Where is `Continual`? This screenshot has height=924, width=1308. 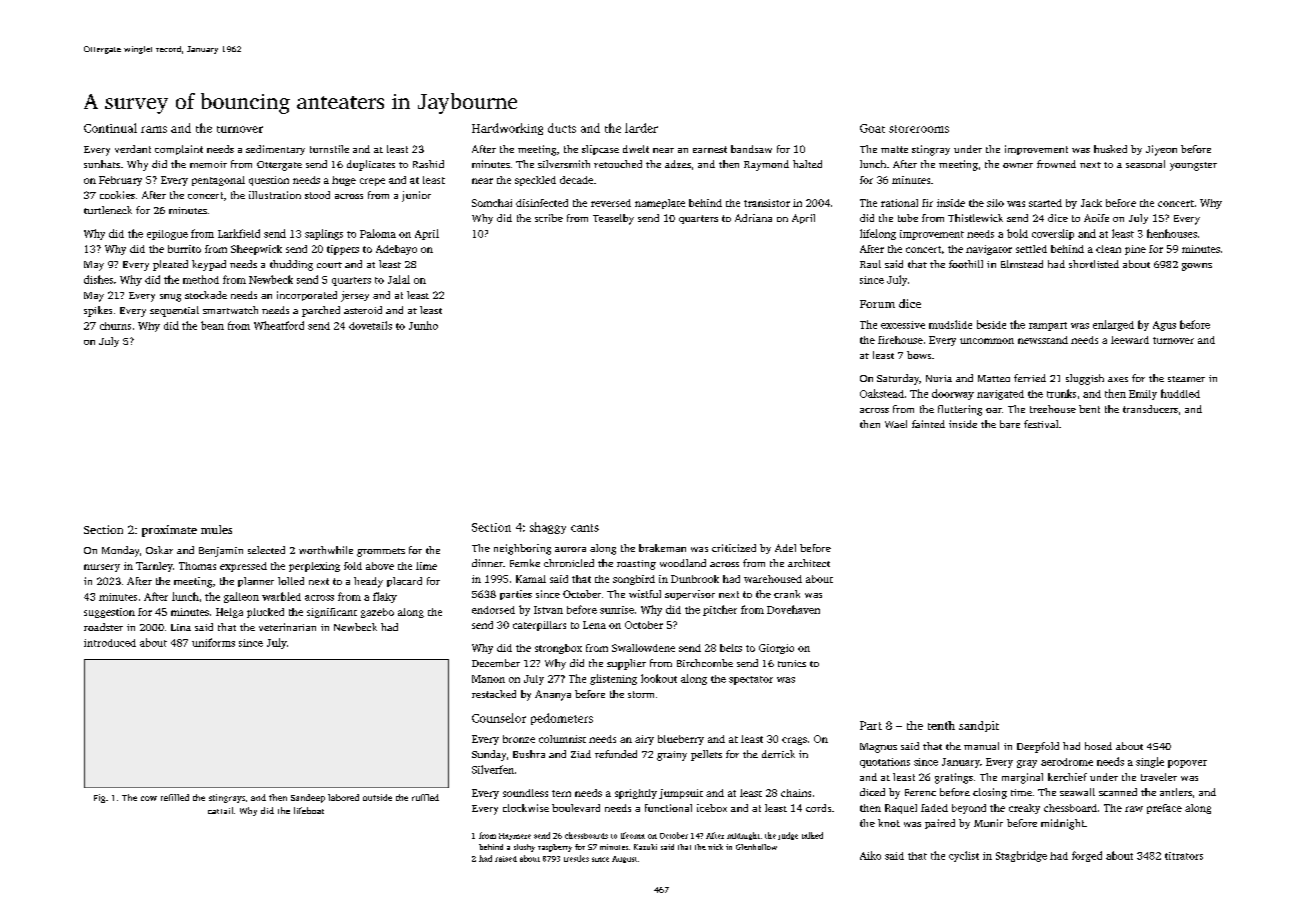 Continual is located at coordinates (110, 128).
